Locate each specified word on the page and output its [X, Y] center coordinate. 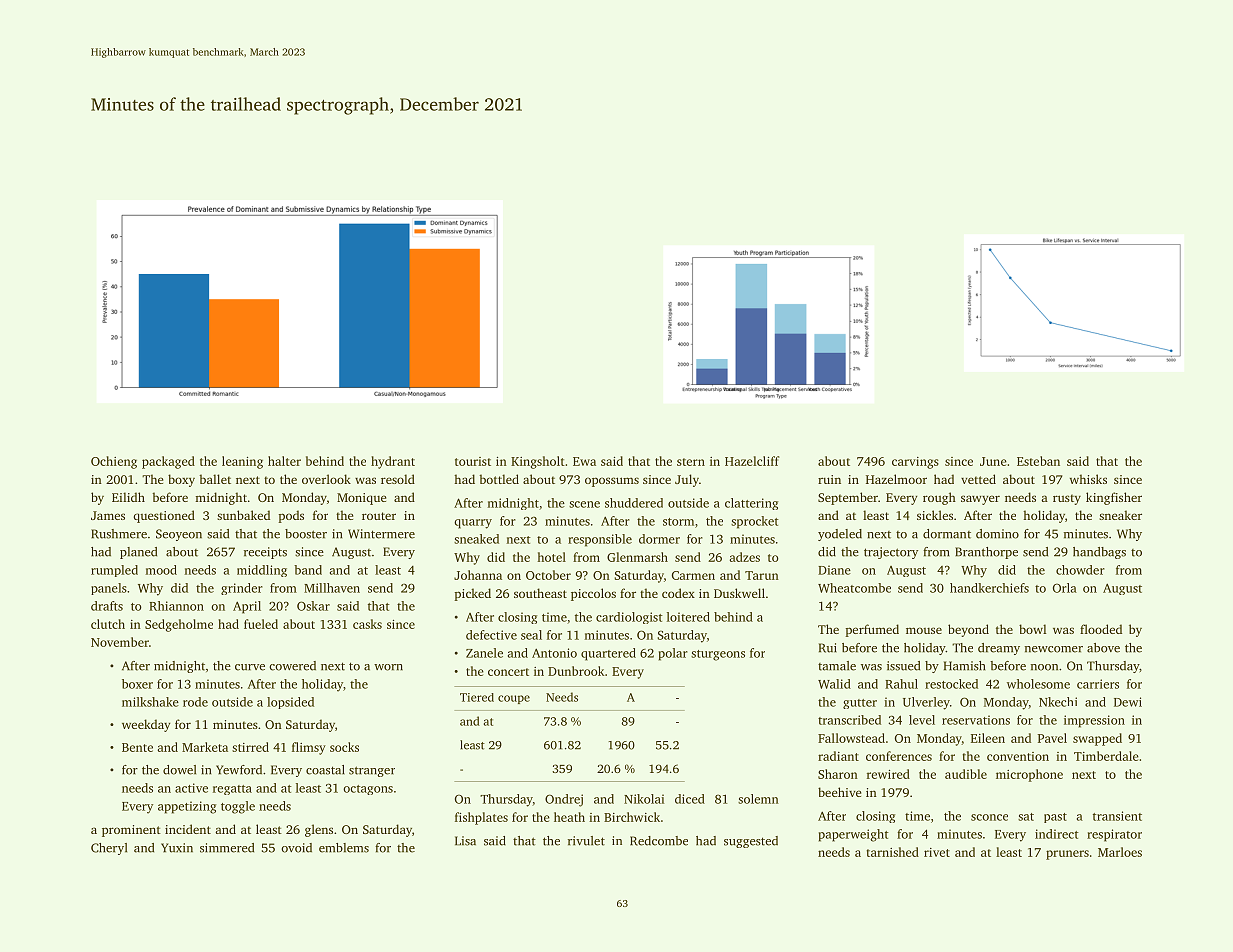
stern [691, 462]
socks [344, 747]
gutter [860, 704]
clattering [751, 504]
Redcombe [659, 841]
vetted [978, 479]
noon [1044, 667]
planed [138, 553]
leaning [242, 462]
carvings [915, 463]
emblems [344, 848]
